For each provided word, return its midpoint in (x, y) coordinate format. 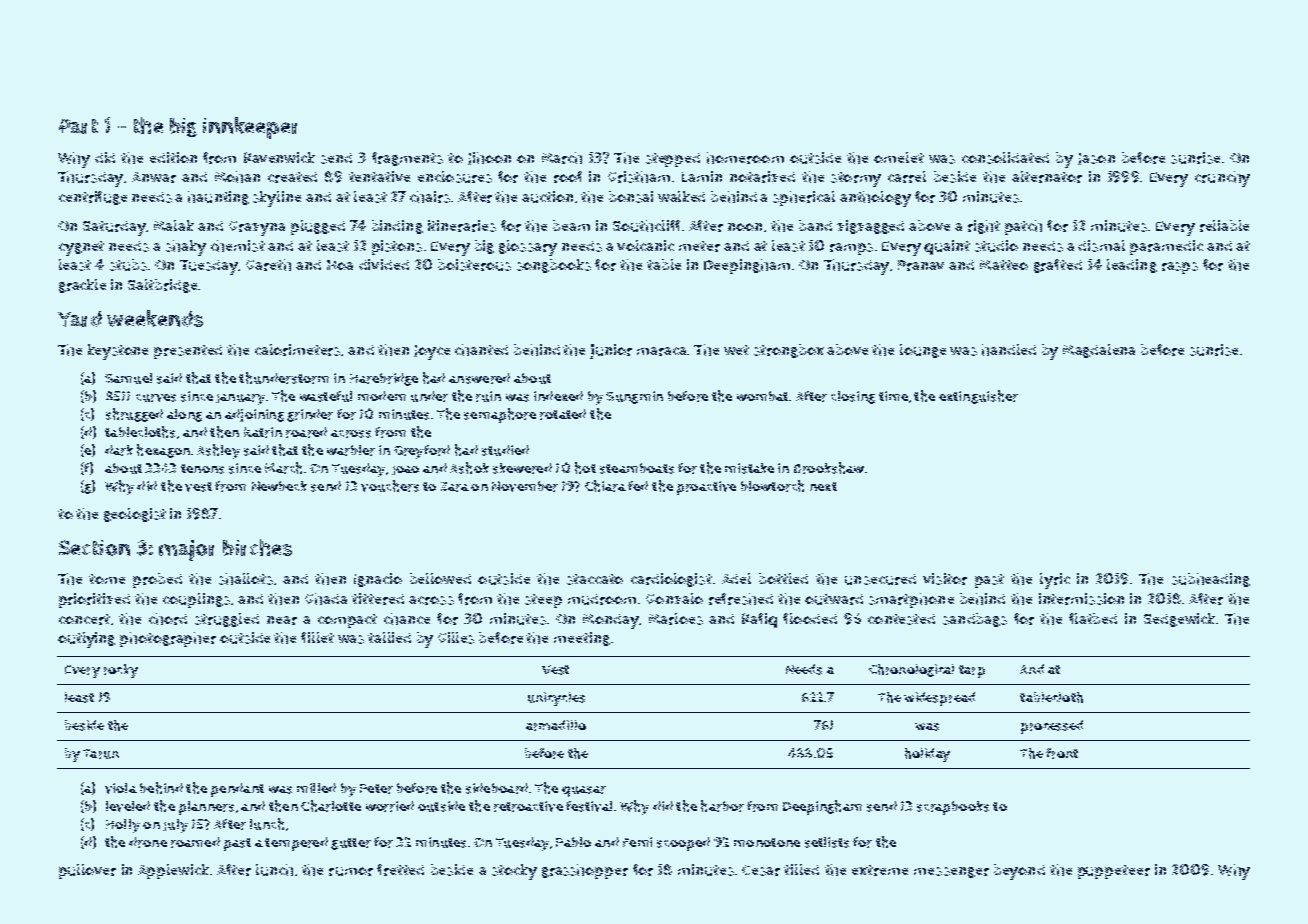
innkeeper (250, 128)
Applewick (173, 871)
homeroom (745, 158)
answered (479, 378)
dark (119, 450)
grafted (1058, 266)
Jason (1096, 159)
